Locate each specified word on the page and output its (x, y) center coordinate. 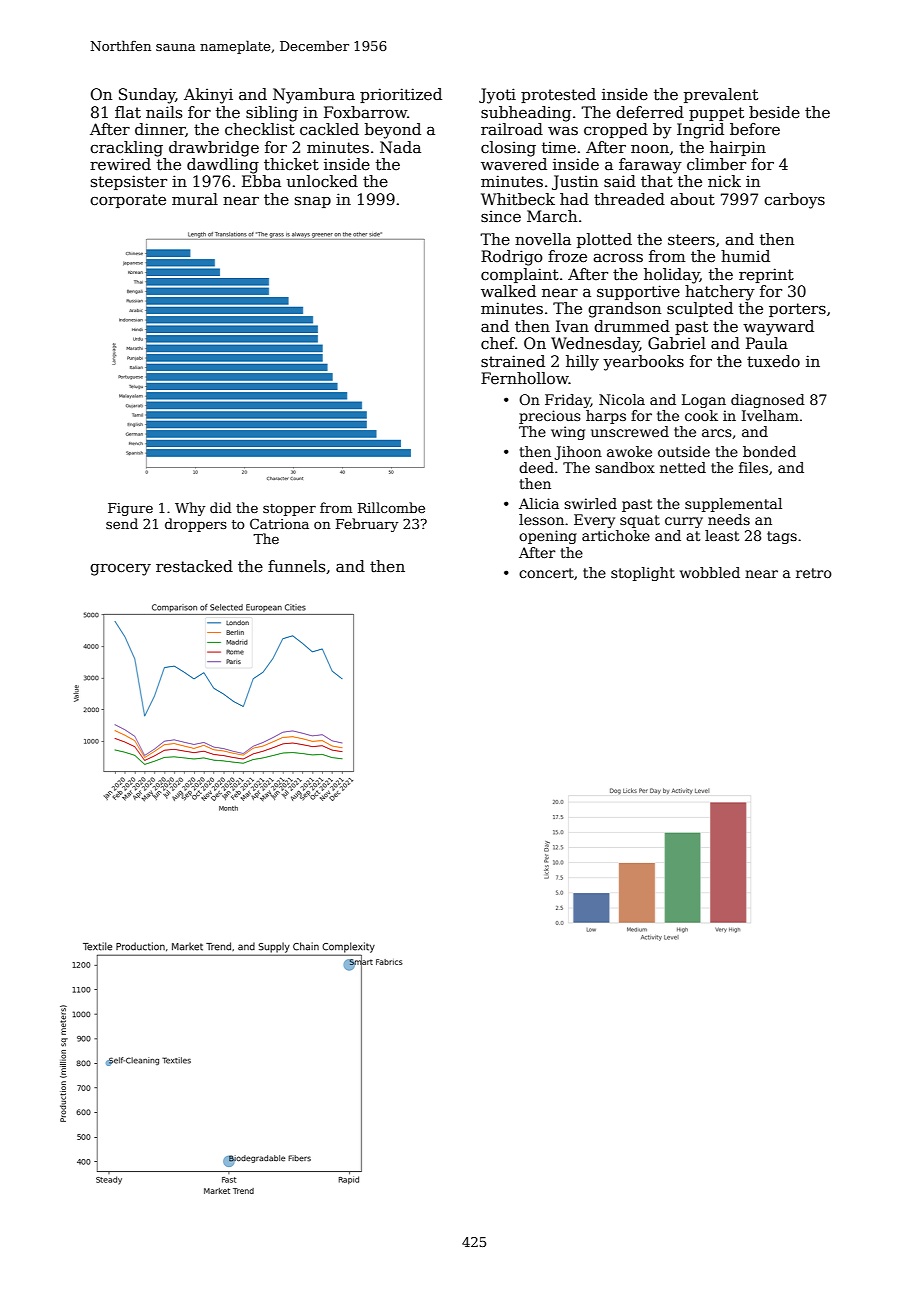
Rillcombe (391, 507)
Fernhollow (525, 378)
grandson (624, 310)
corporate (128, 201)
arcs (717, 433)
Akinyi (208, 96)
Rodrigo (512, 258)
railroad (512, 129)
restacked (194, 566)
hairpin (738, 148)
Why (190, 509)
